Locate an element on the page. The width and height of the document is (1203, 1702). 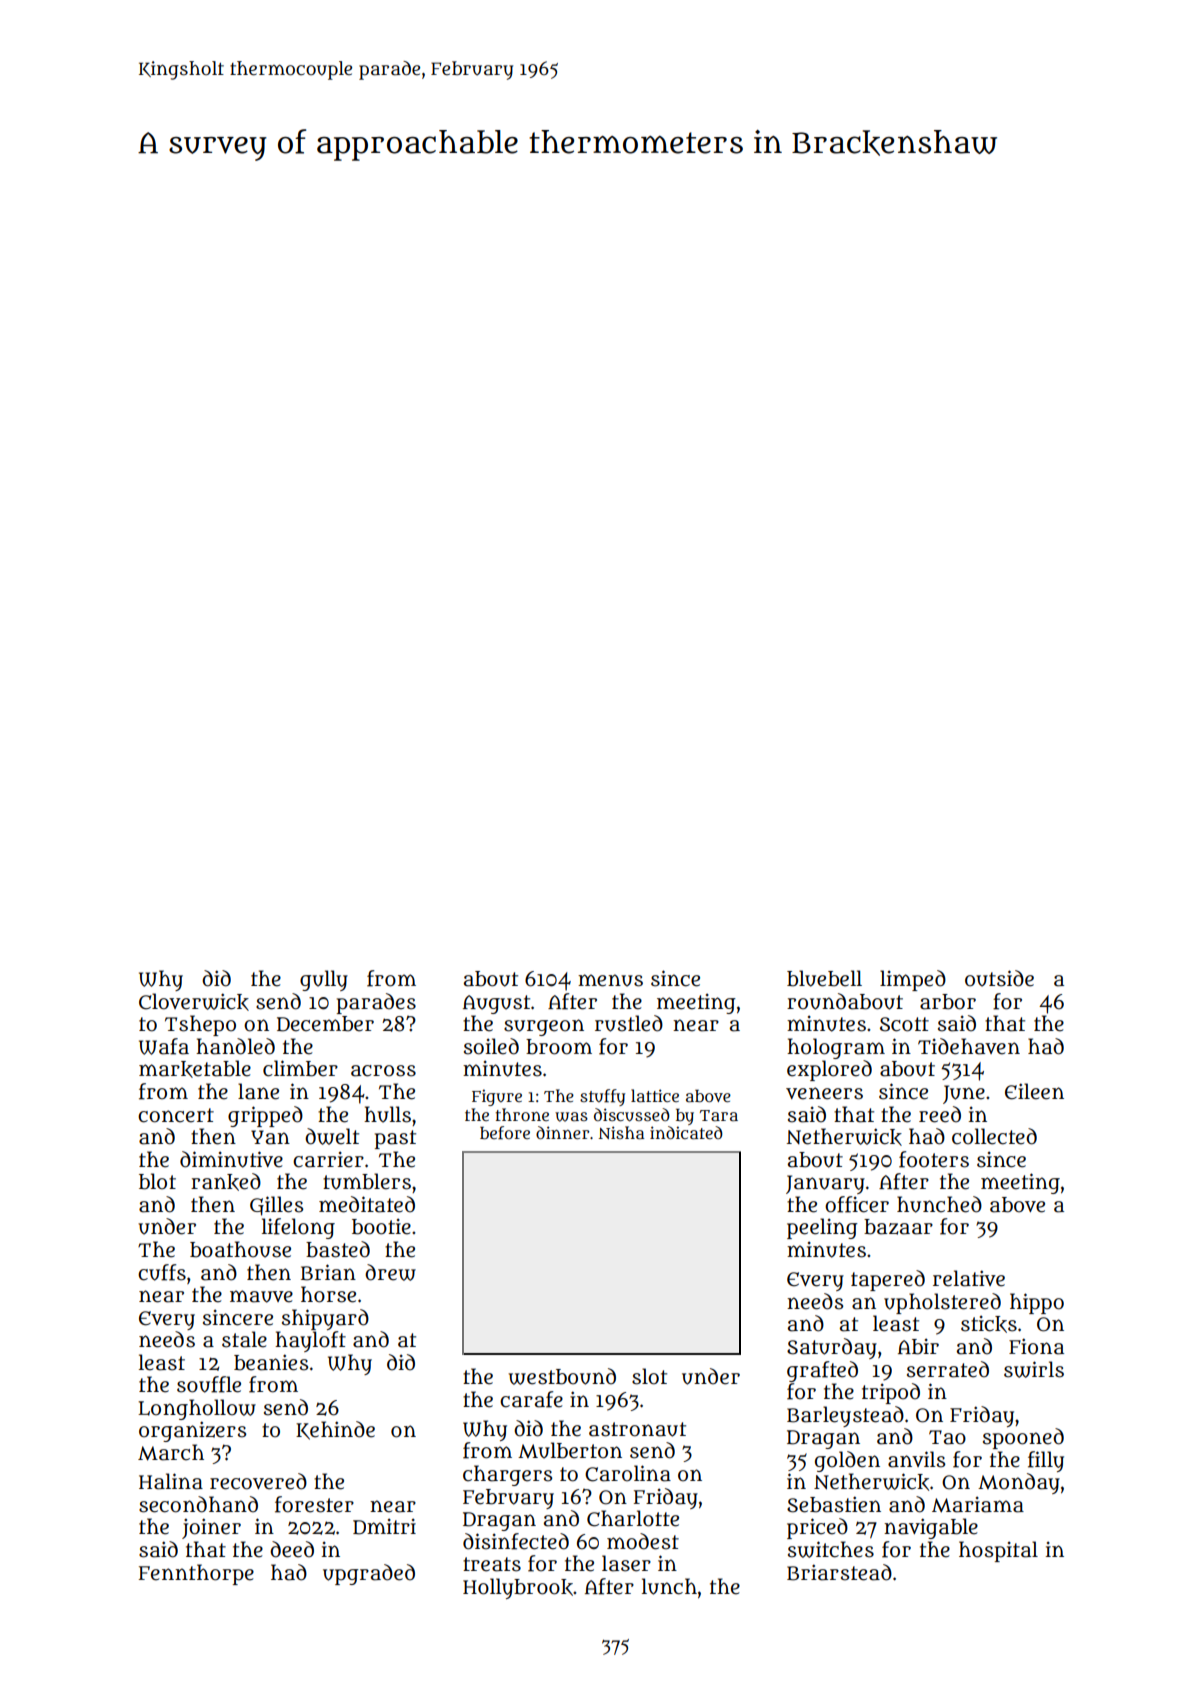
organizers is located at coordinates (192, 1431).
